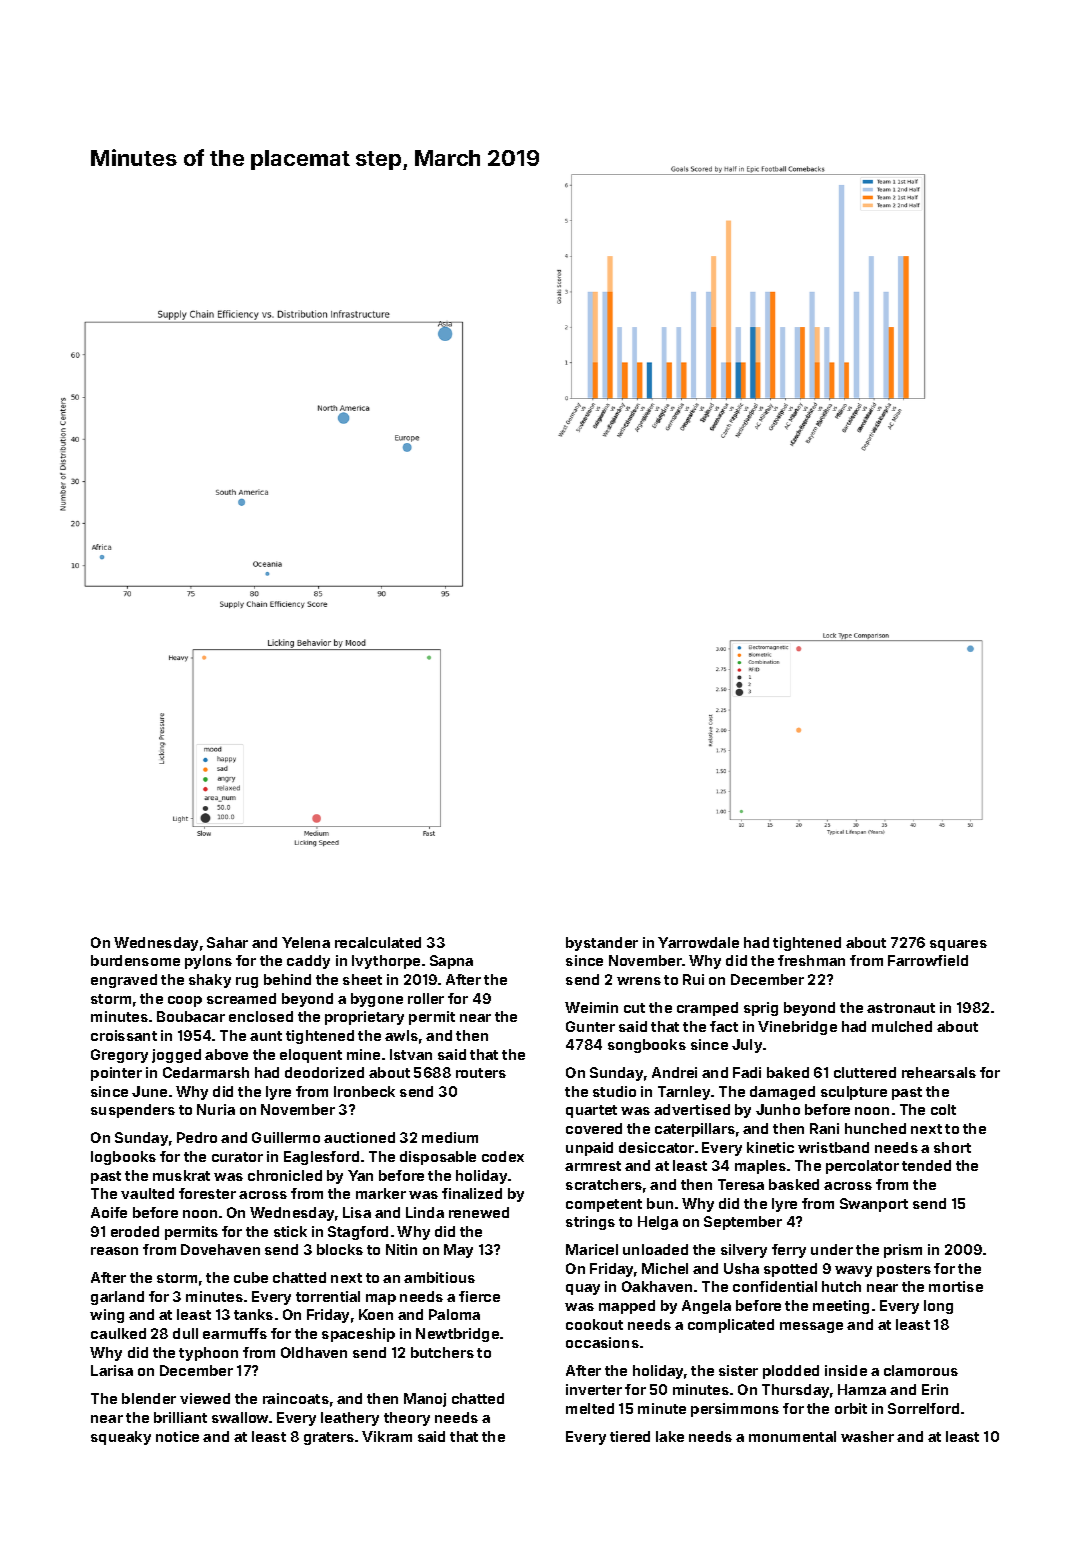 The width and height of the page is (1092, 1544). I want to click on Sahar, so click(227, 942).
